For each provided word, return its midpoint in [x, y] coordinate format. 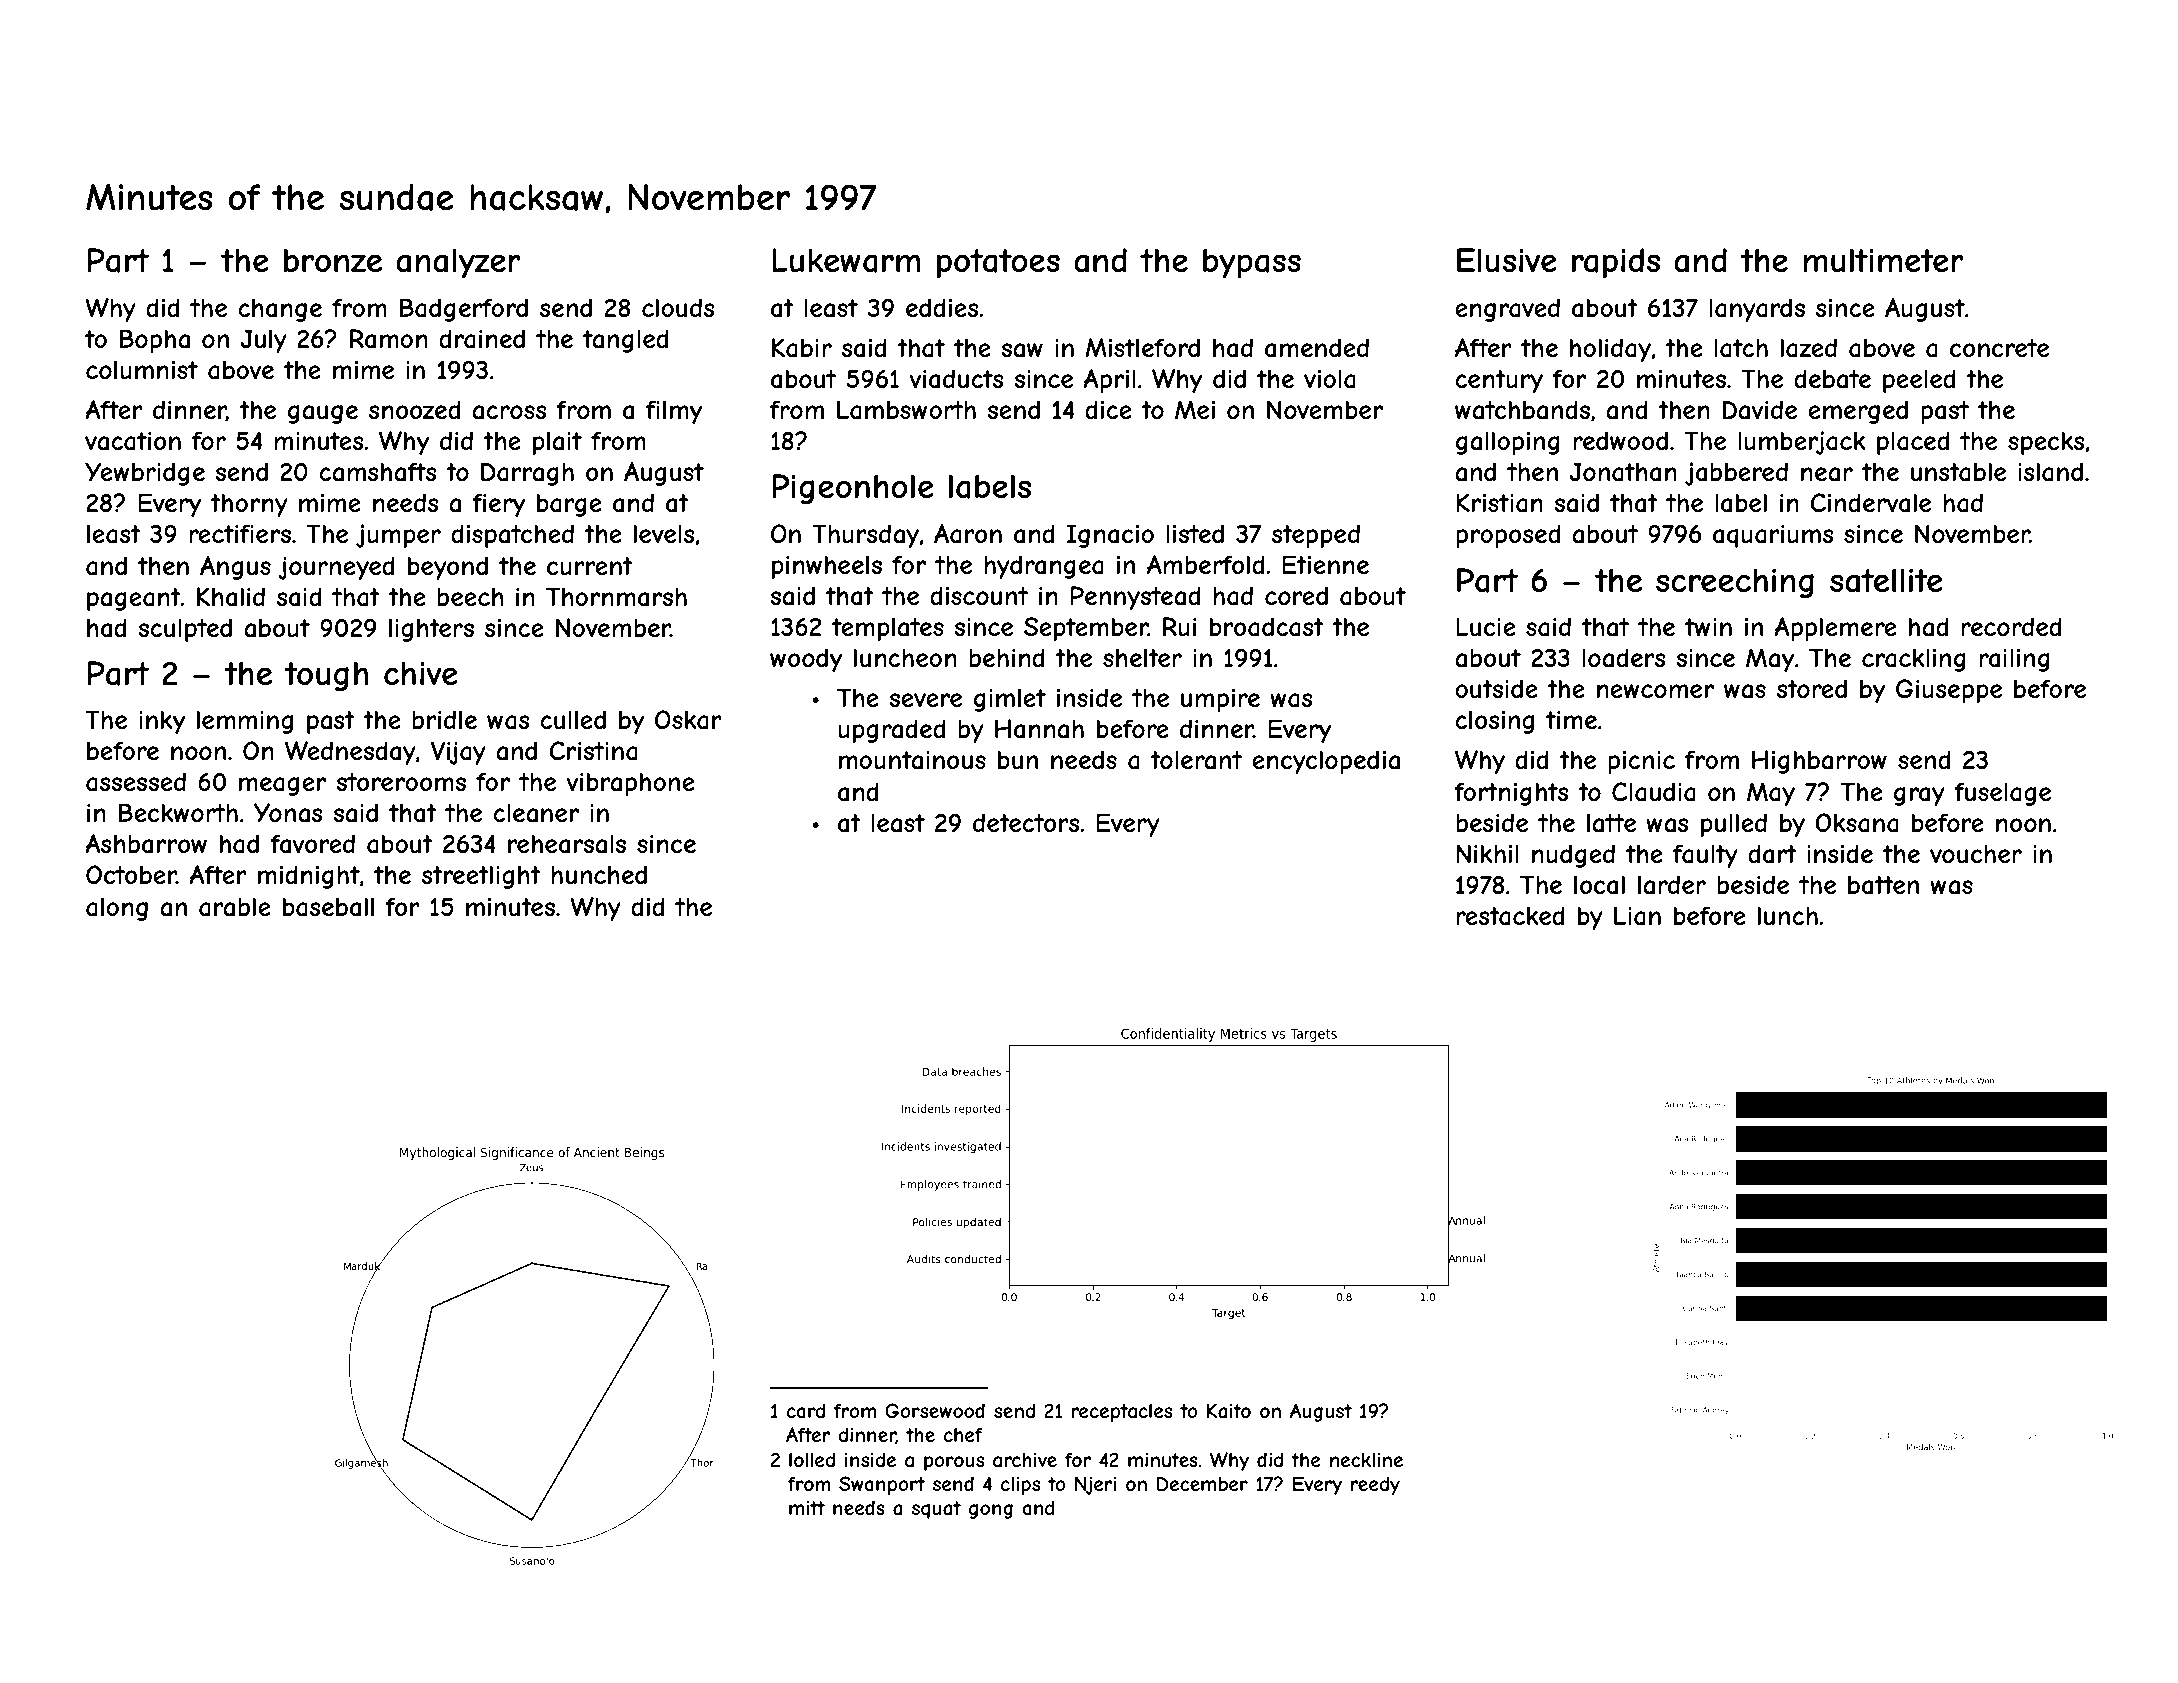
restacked [1510, 916]
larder [1672, 885]
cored [1296, 595]
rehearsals [567, 844]
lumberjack [1802, 443]
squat [936, 1510]
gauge [323, 414]
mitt [807, 1508]
